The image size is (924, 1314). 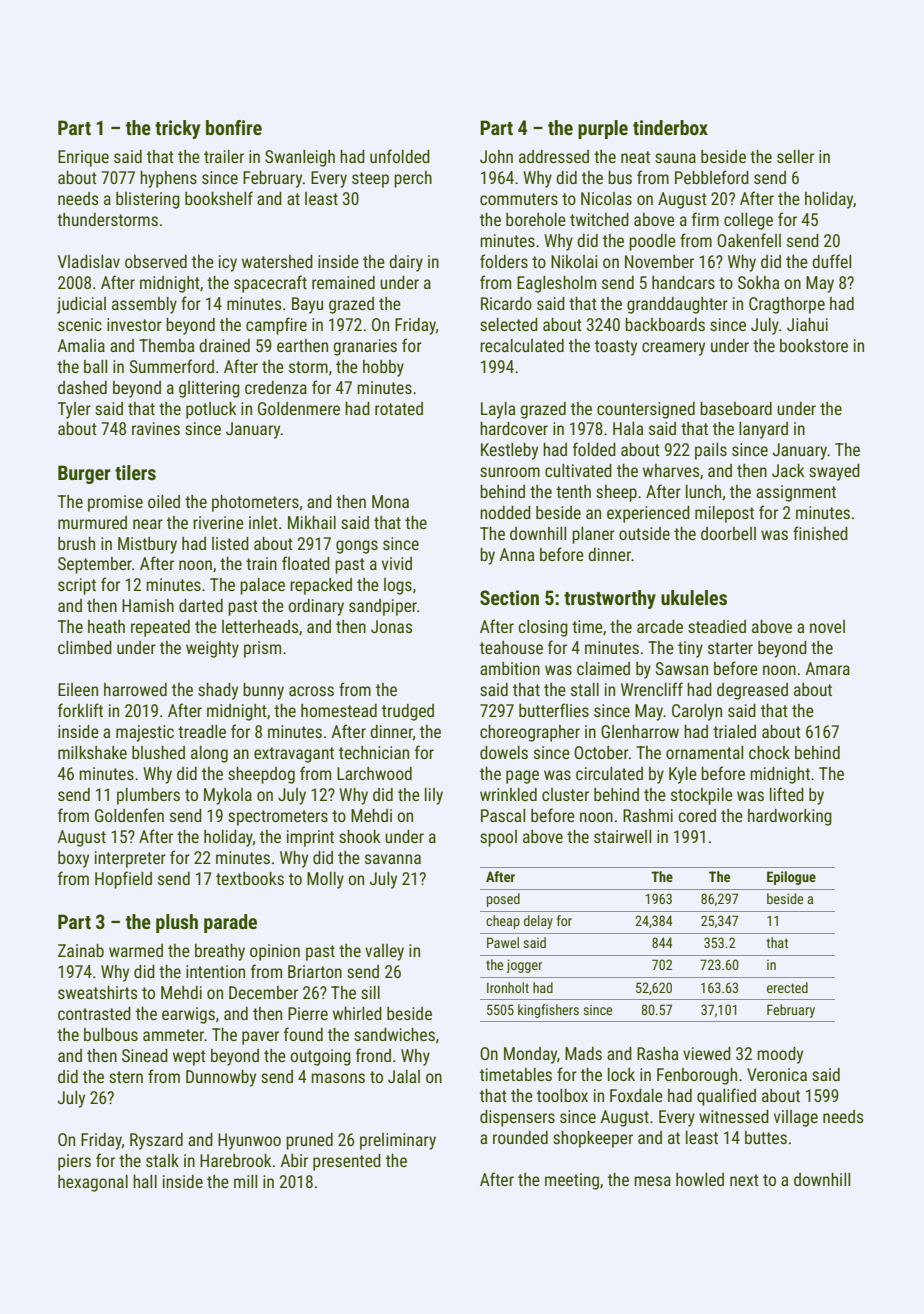 I want to click on Amara, so click(x=828, y=668).
